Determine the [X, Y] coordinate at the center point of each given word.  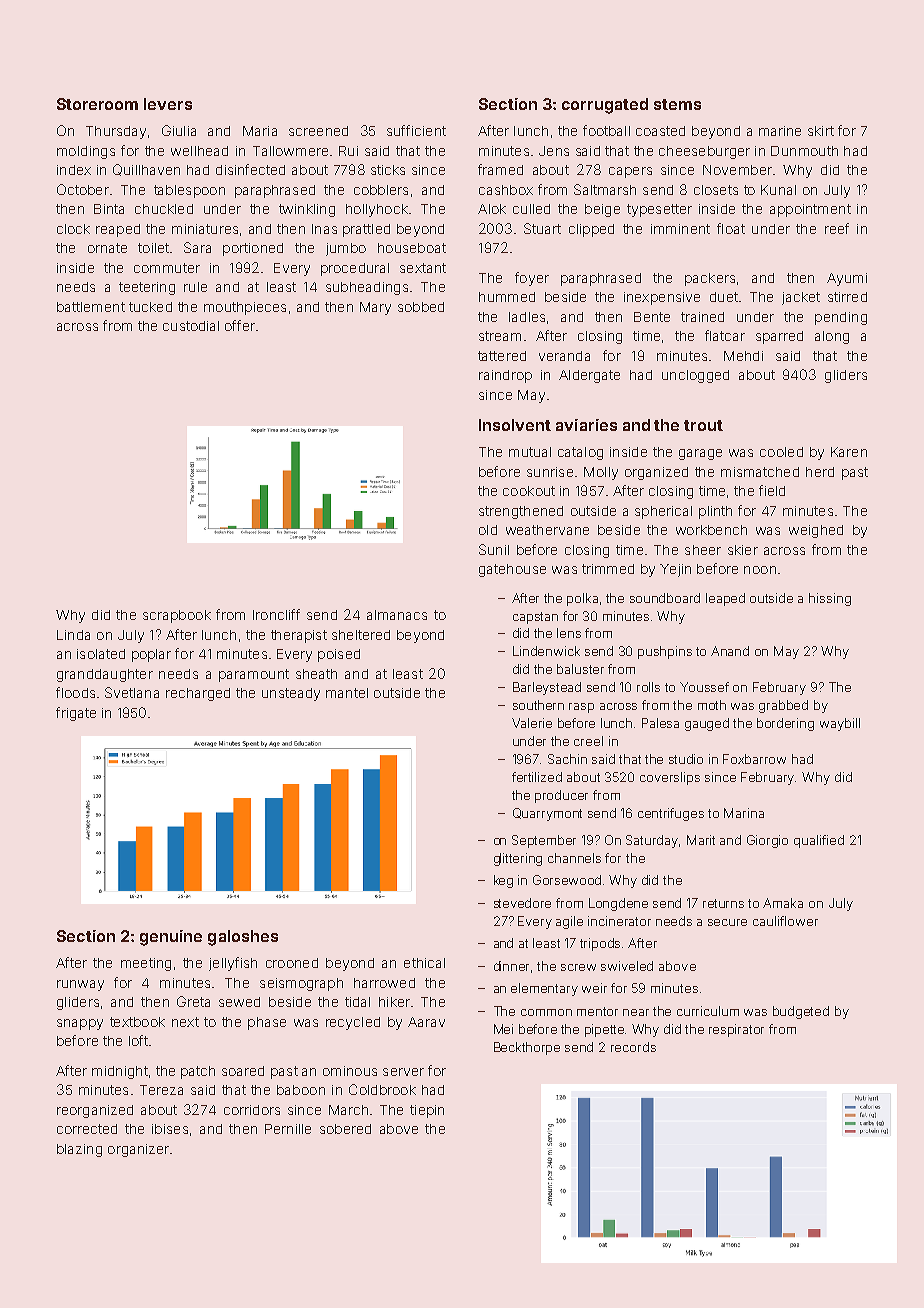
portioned [253, 249]
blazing [79, 1150]
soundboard [665, 598]
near [636, 1012]
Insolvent [515, 425]
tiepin [427, 1111]
